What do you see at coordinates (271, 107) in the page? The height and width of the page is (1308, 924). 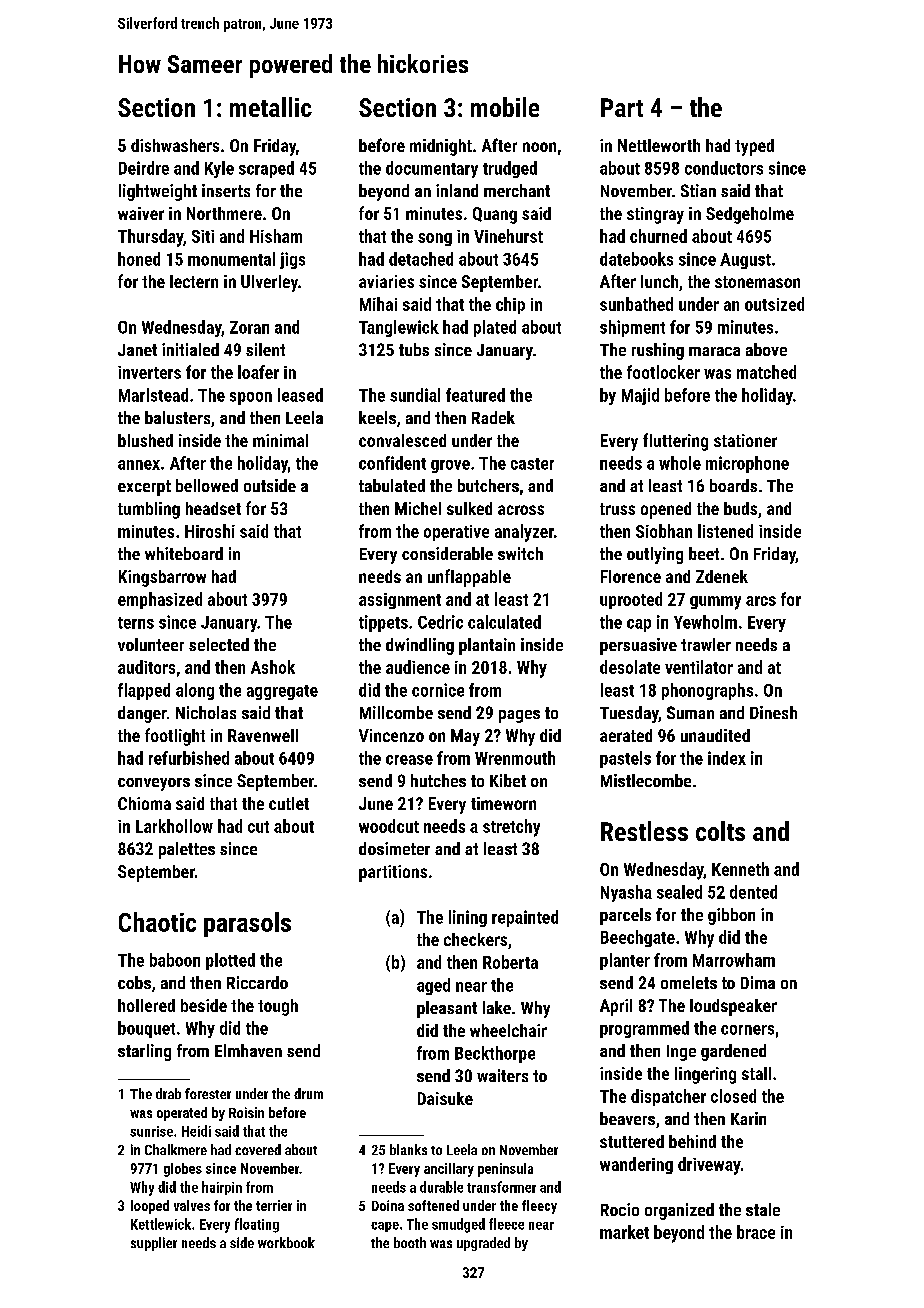 I see `metallic` at bounding box center [271, 107].
